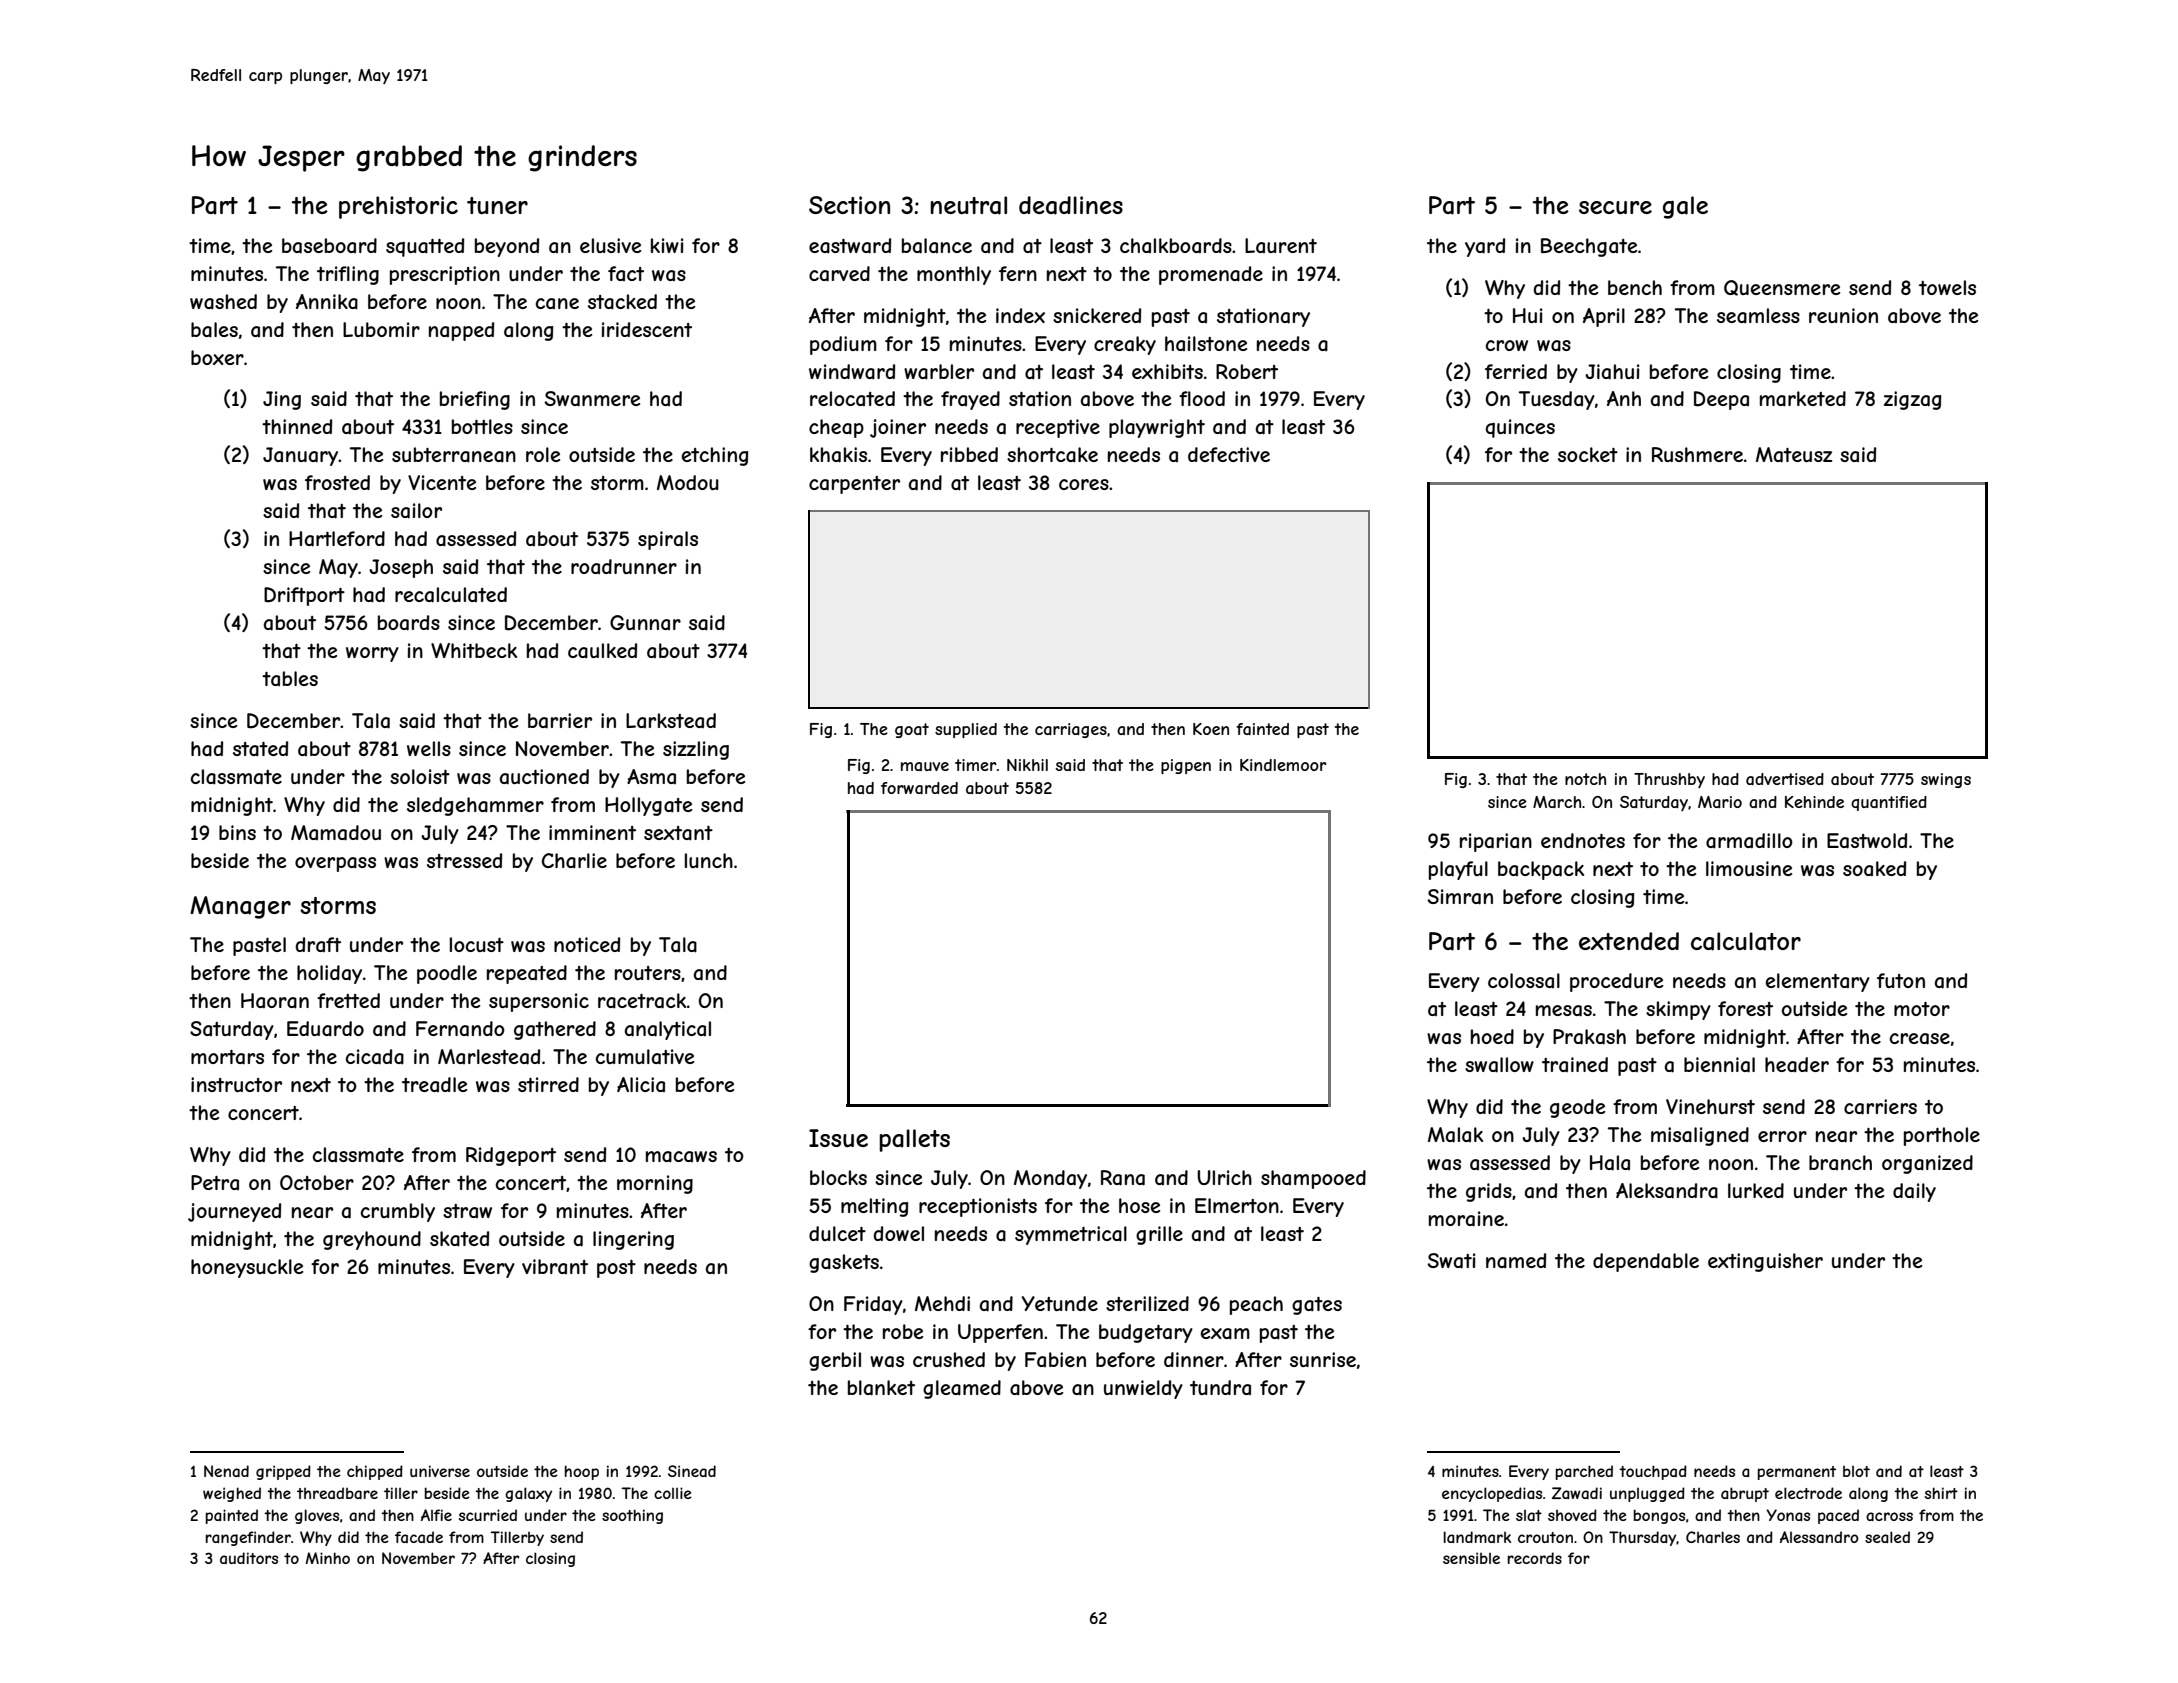 This screenshot has width=2178, height=1683. Describe the element at coordinates (451, 595) in the screenshot. I see `recalculated` at that location.
